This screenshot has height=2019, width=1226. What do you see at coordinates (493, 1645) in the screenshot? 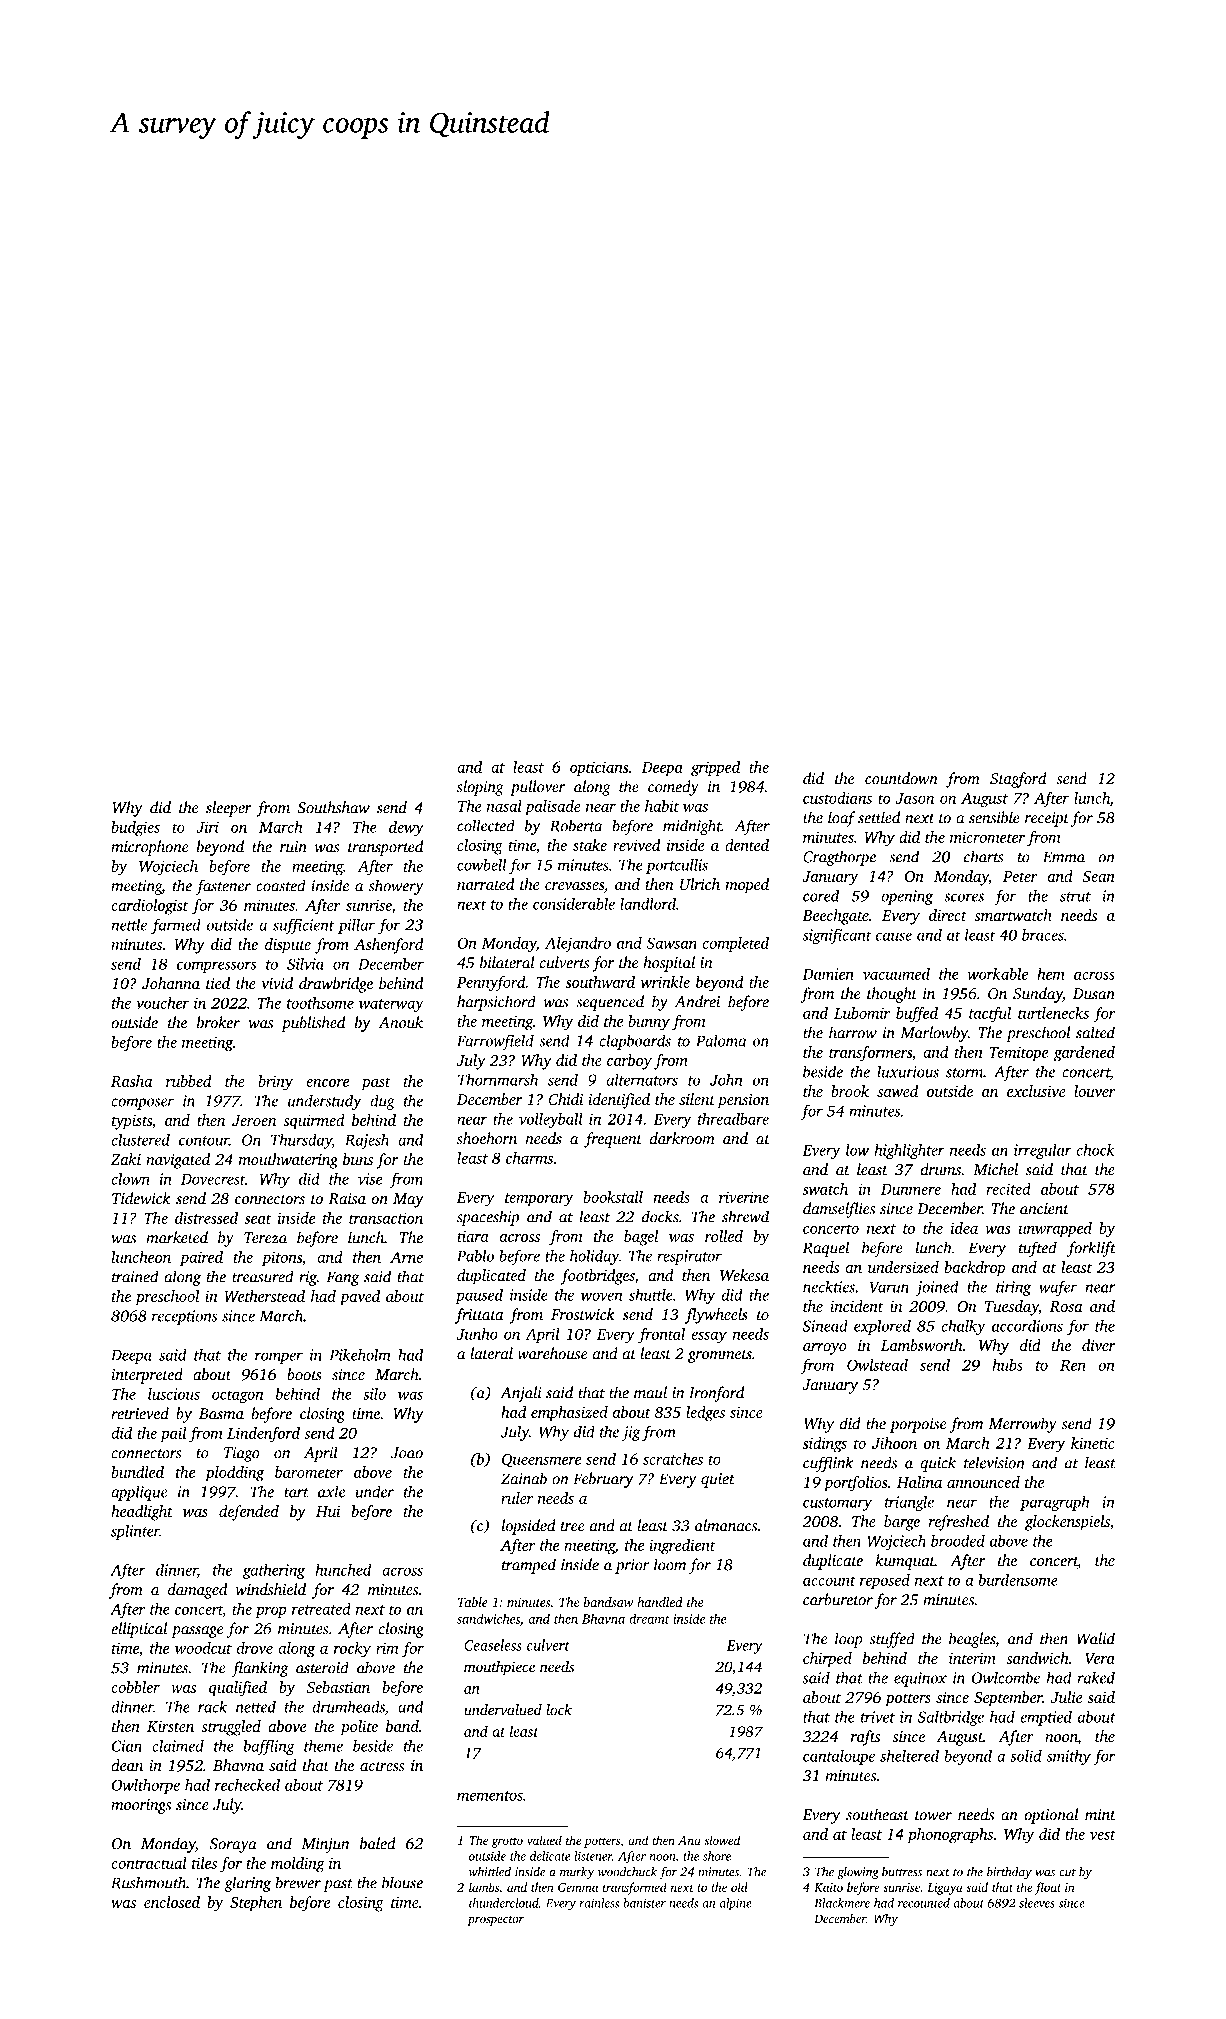
I see `Ceaseless` at bounding box center [493, 1645].
